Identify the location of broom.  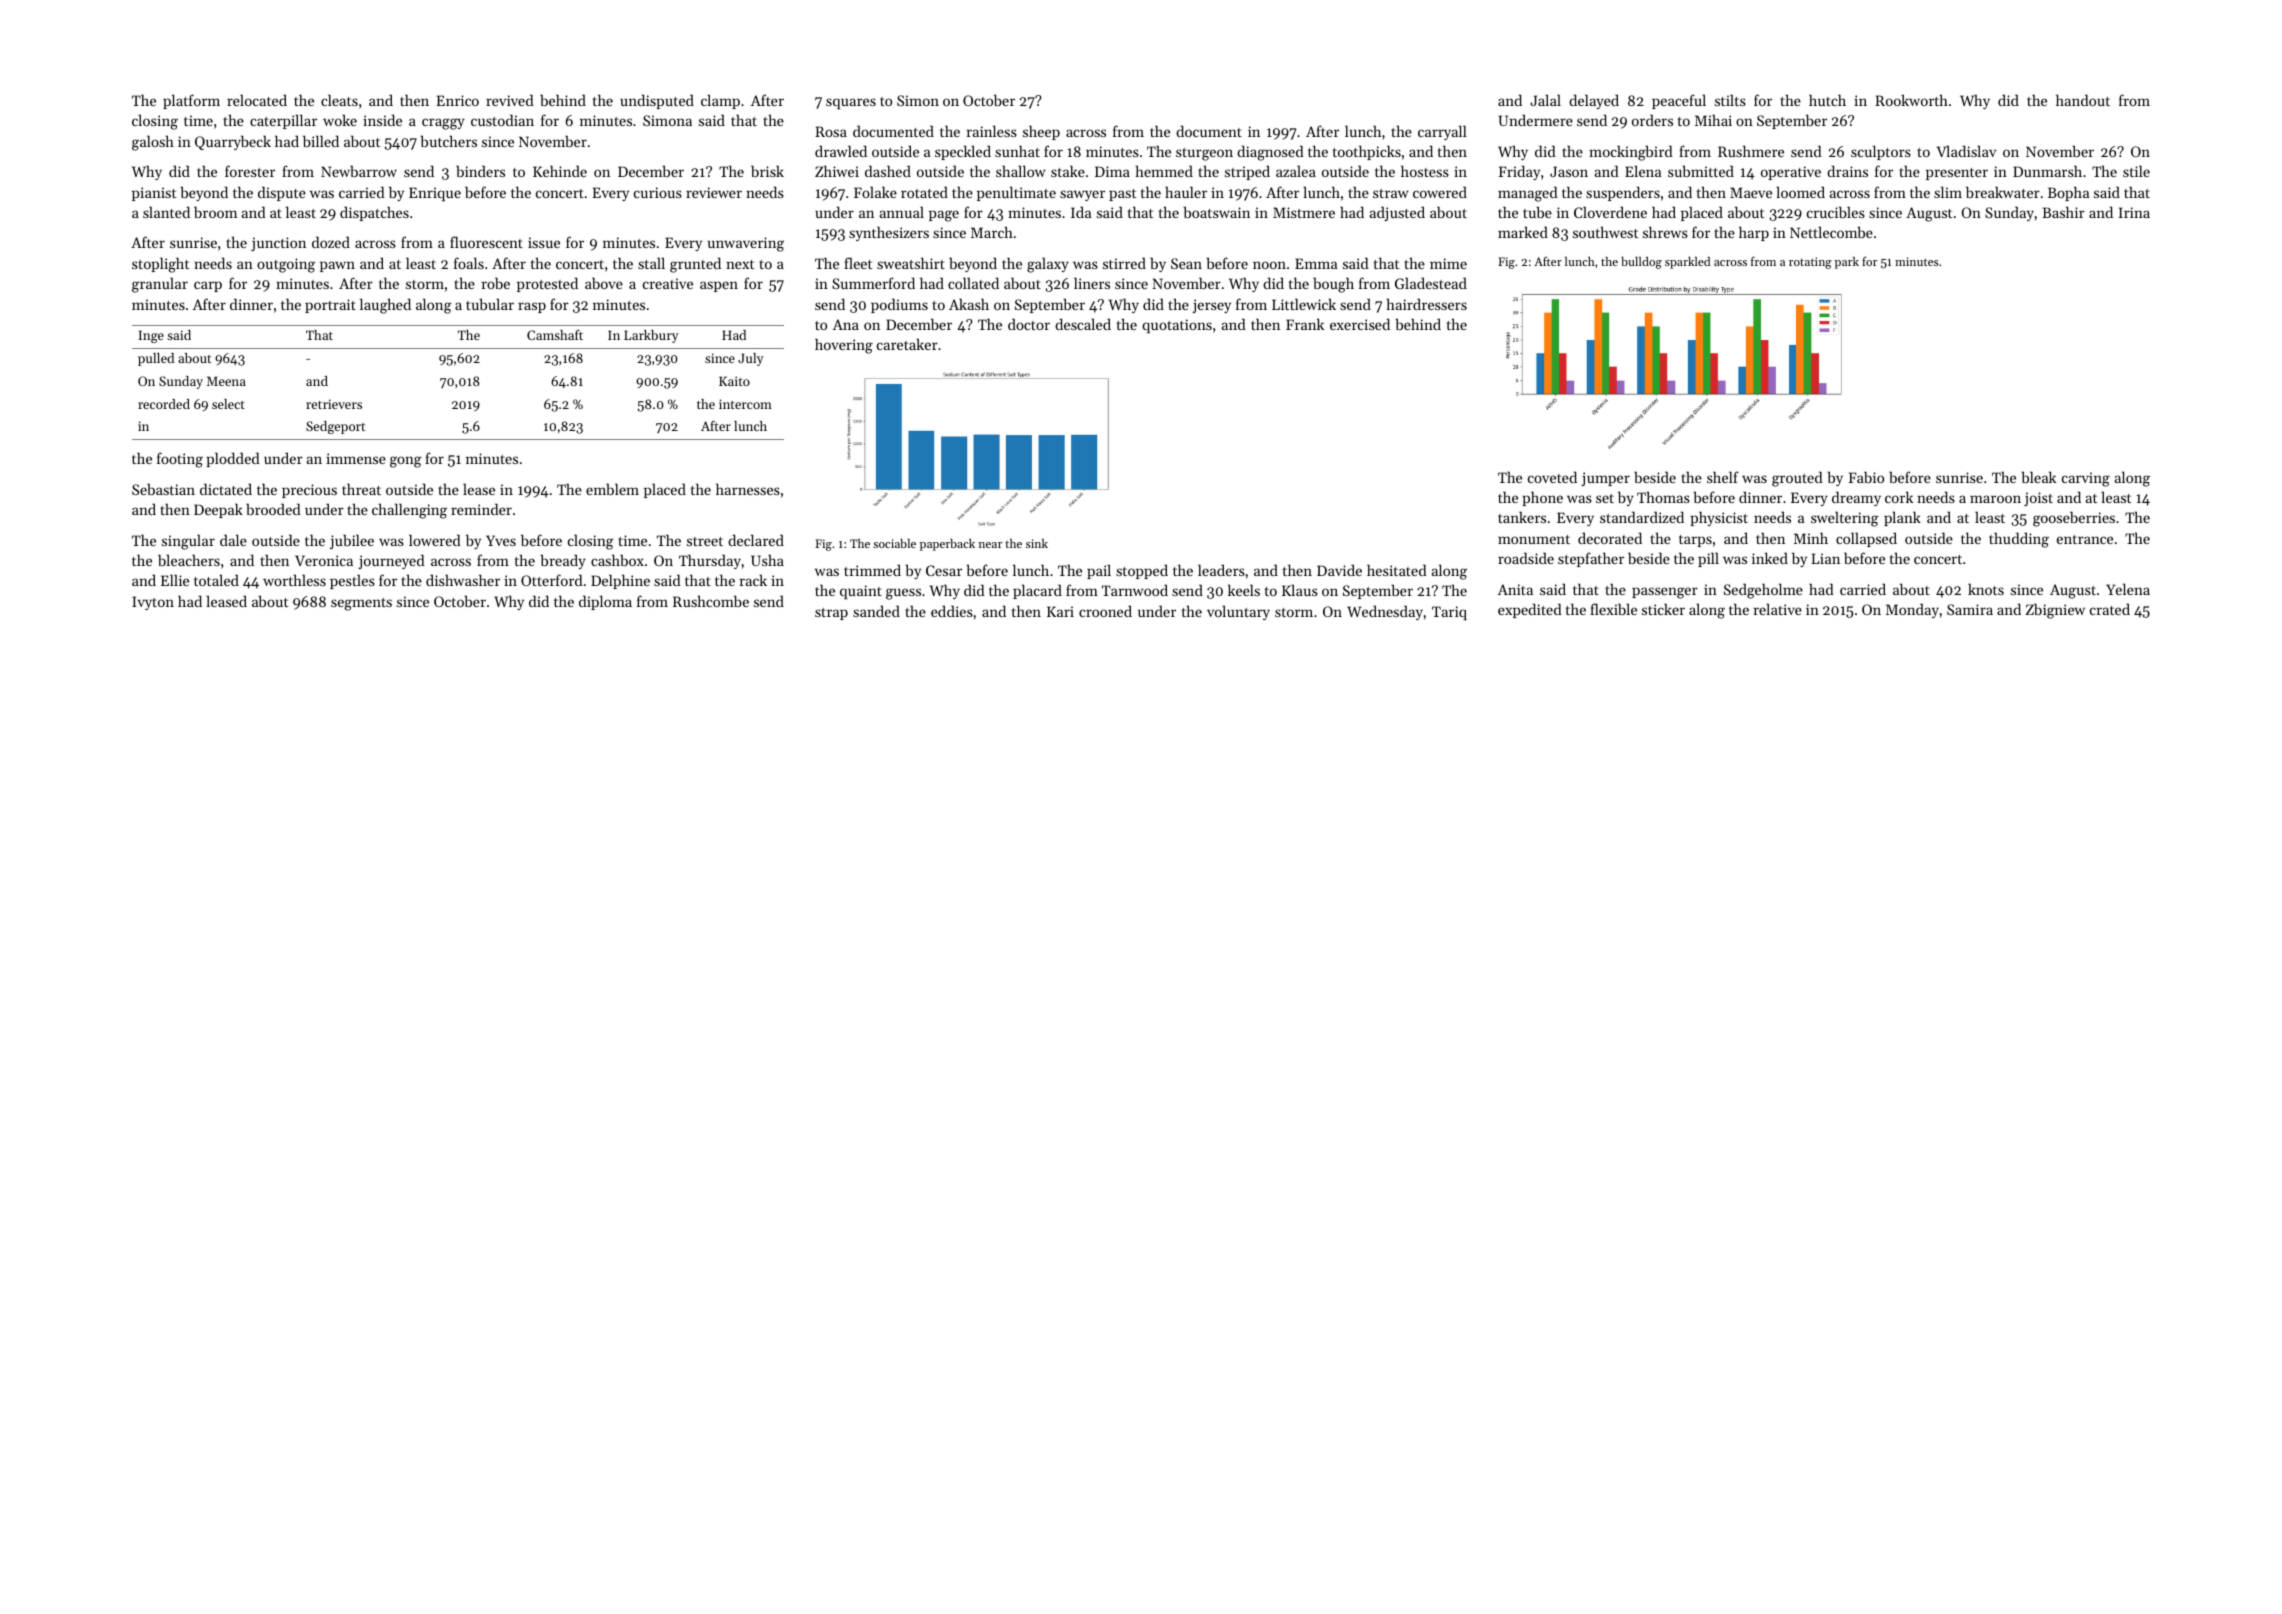
(215, 212).
